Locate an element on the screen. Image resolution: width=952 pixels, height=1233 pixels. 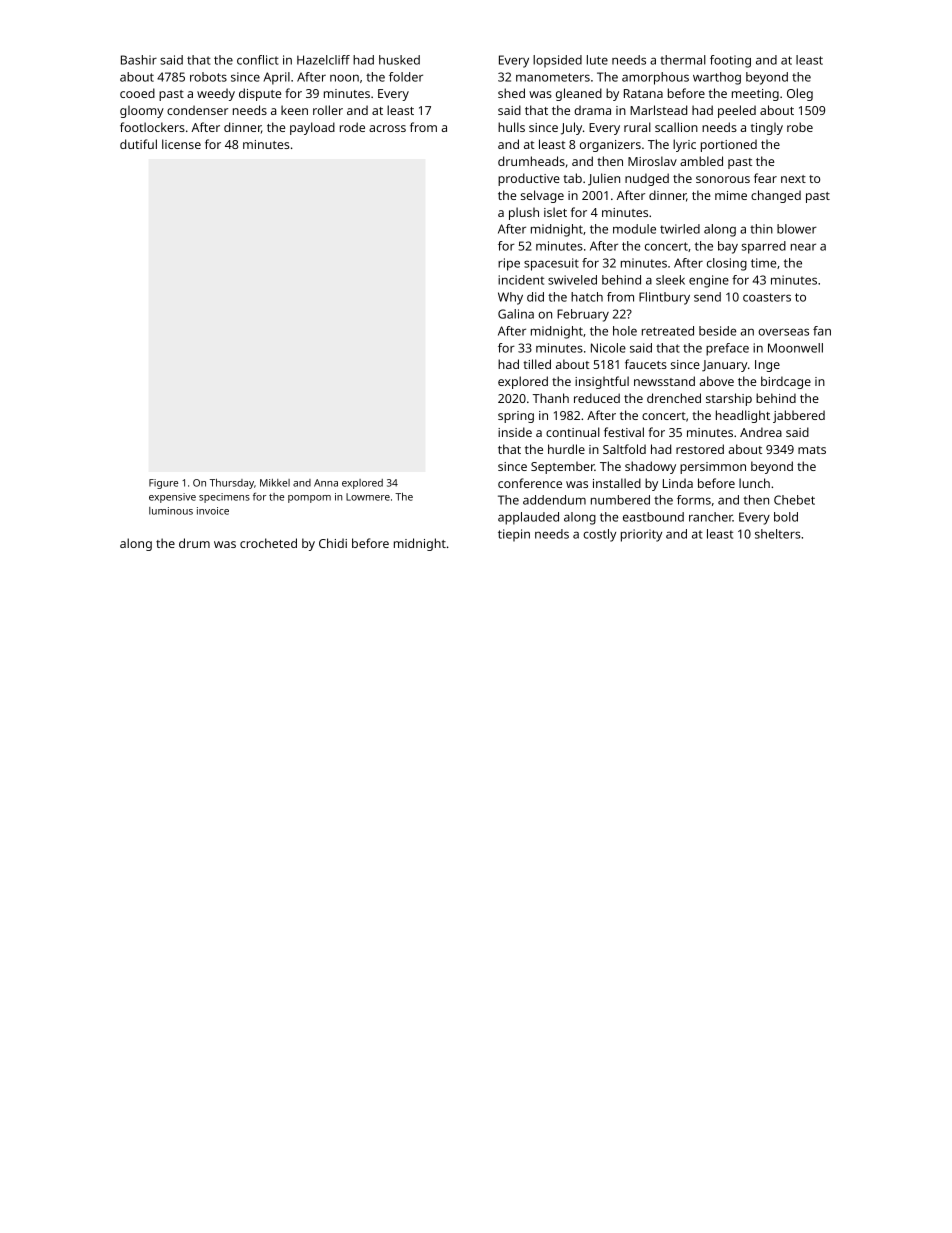
Chidi is located at coordinates (333, 543).
